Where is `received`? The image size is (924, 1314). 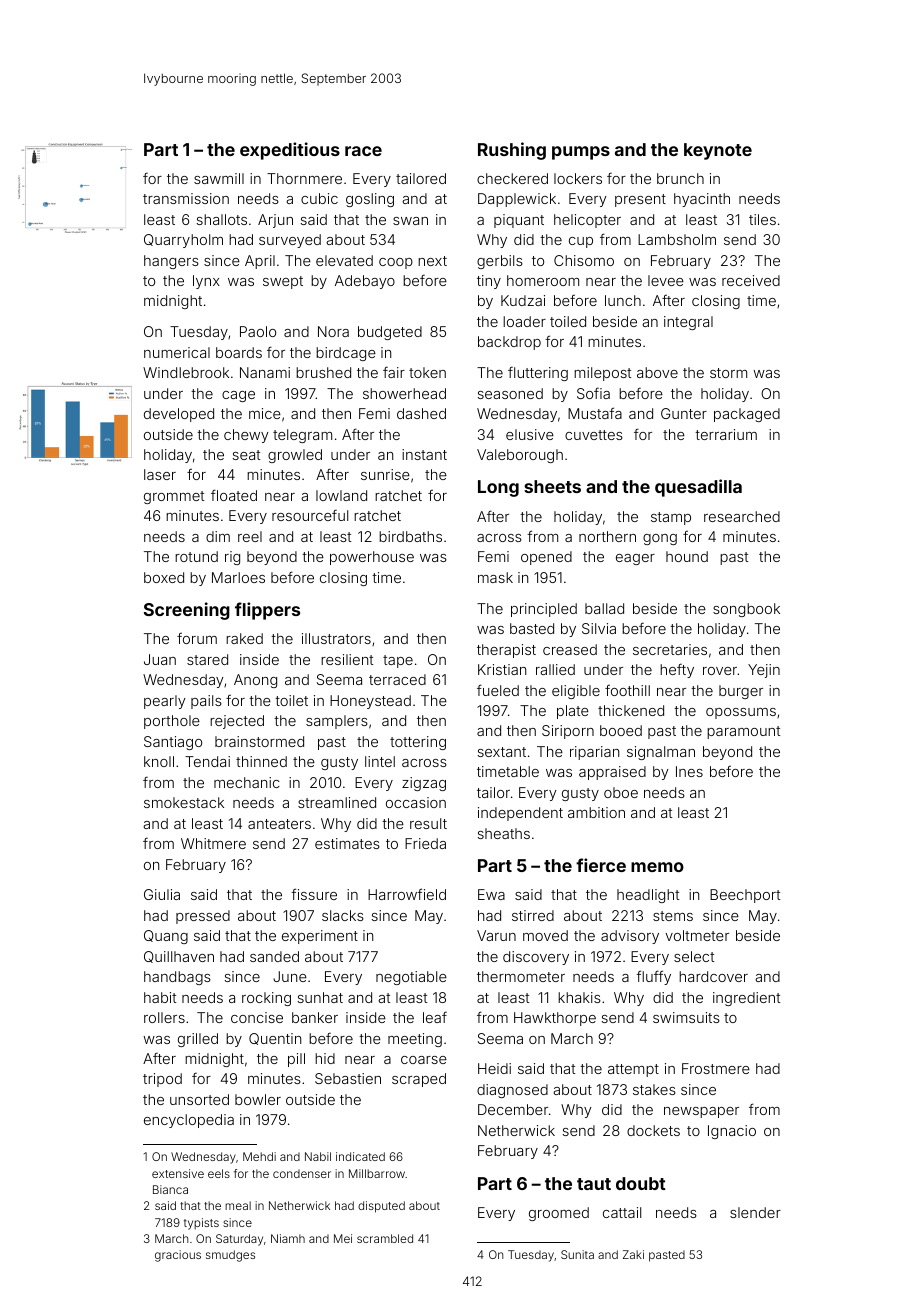 received is located at coordinates (751, 280).
